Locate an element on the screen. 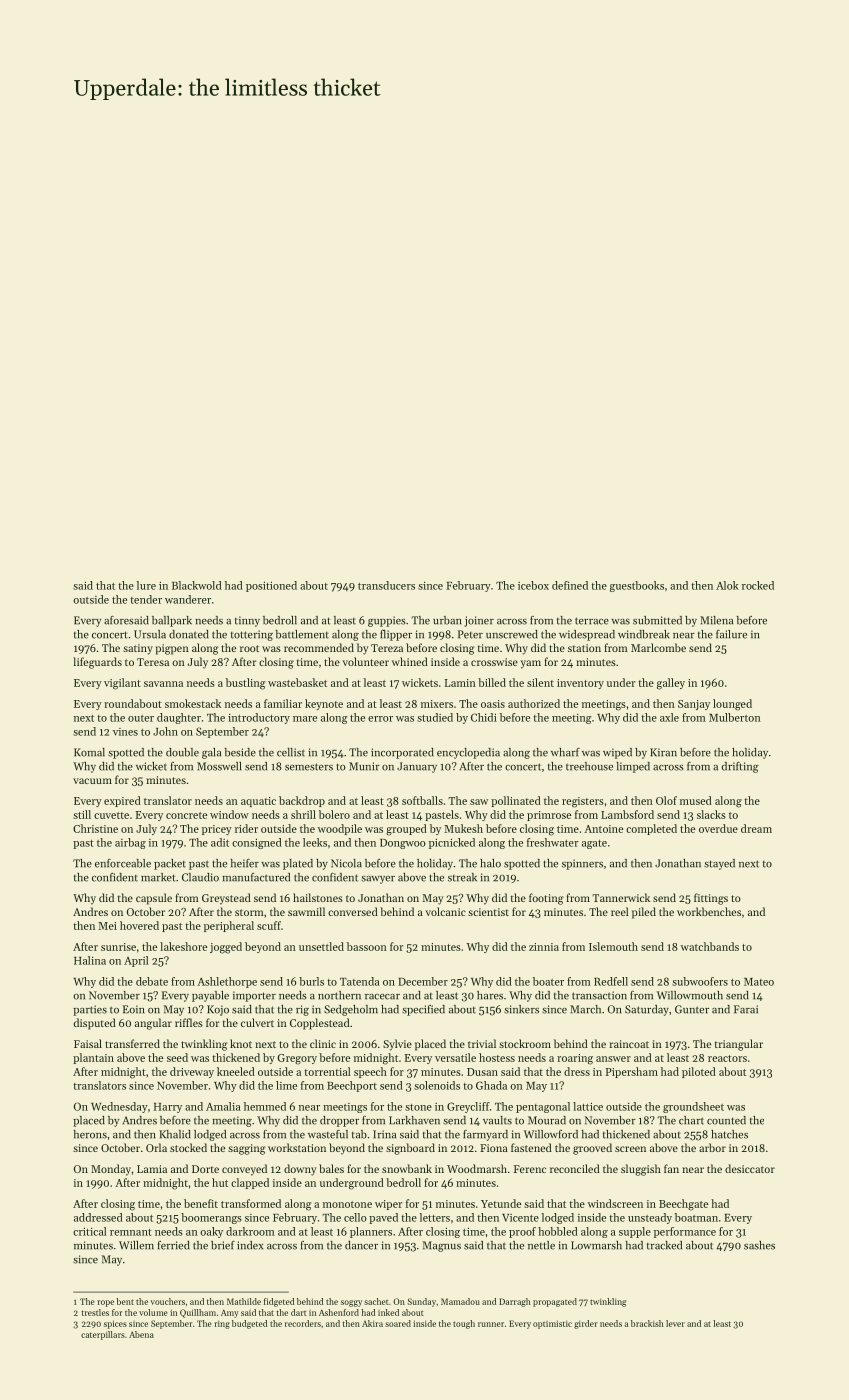  optimistic is located at coordinates (552, 1324).
